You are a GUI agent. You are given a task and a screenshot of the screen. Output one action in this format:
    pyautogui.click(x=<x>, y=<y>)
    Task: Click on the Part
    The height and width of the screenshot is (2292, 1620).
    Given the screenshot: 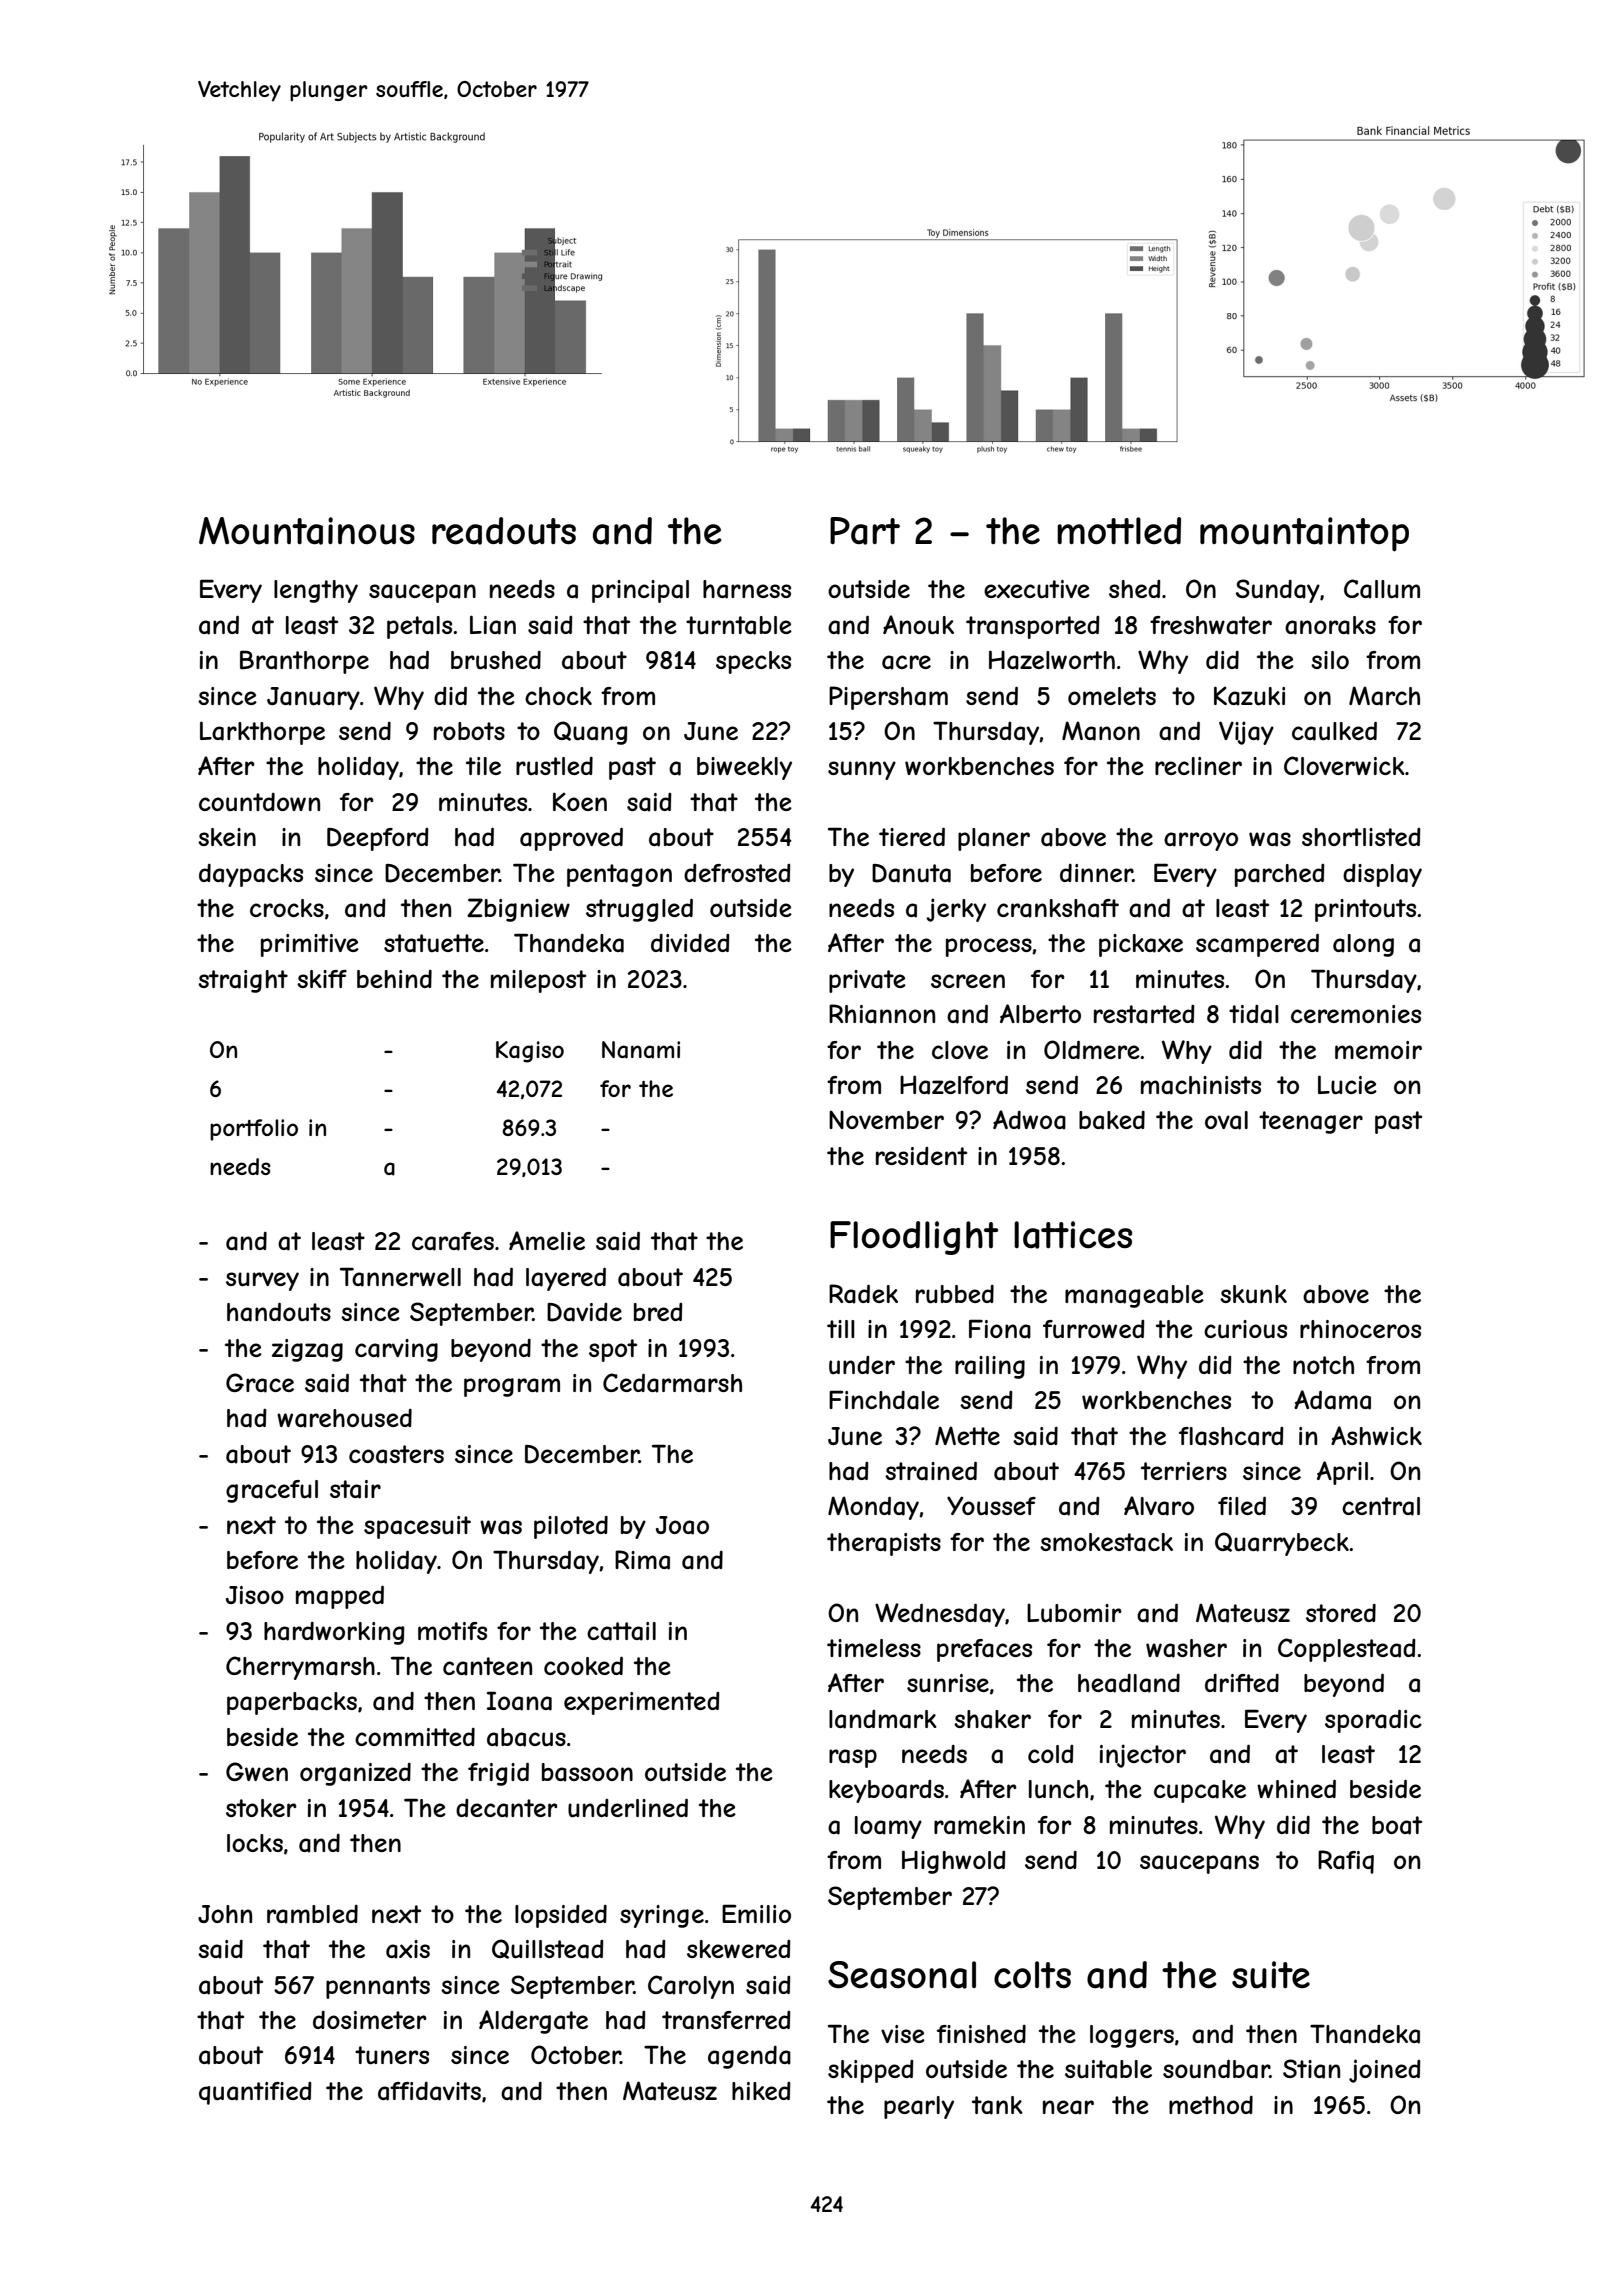 What is the action you would take?
    pyautogui.click(x=865, y=531)
